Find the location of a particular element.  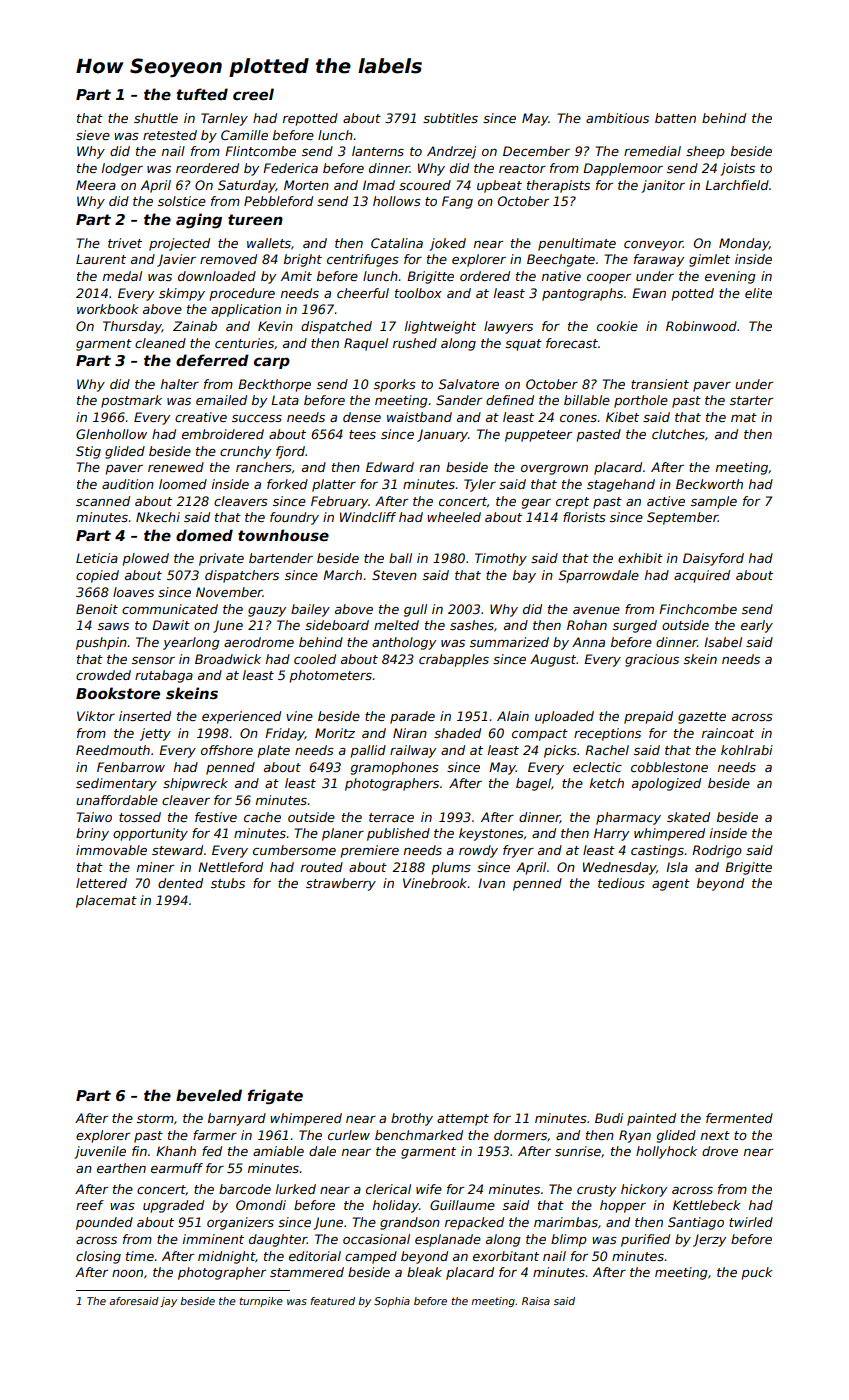

elite is located at coordinates (758, 293).
